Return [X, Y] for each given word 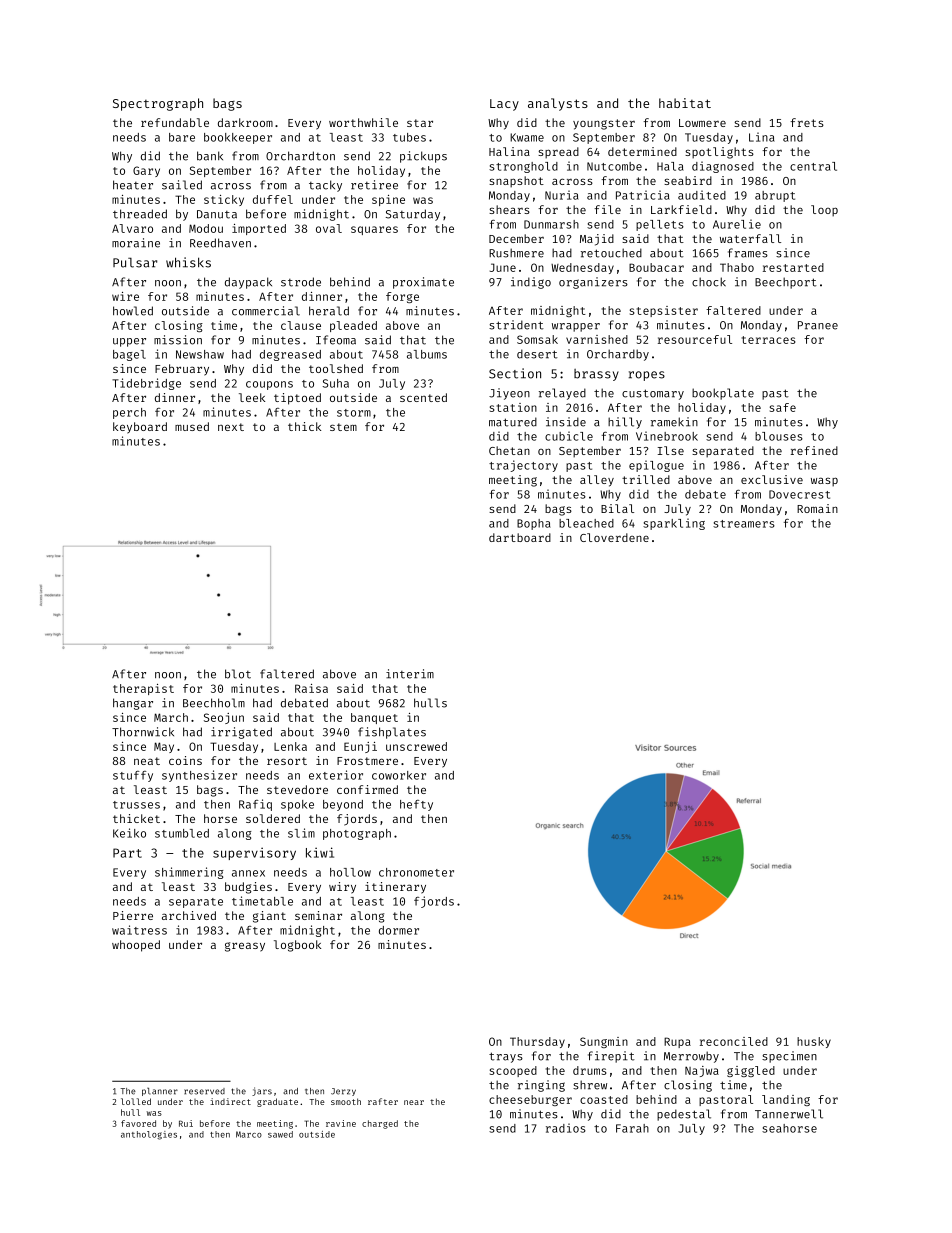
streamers [744, 524]
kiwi [320, 852]
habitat [685, 103]
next [231, 427]
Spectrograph [158, 104]
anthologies [149, 1135]
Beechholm [214, 703]
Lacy [504, 105]
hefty [416, 805]
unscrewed [416, 746]
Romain [817, 508]
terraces [769, 340]
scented [423, 397]
